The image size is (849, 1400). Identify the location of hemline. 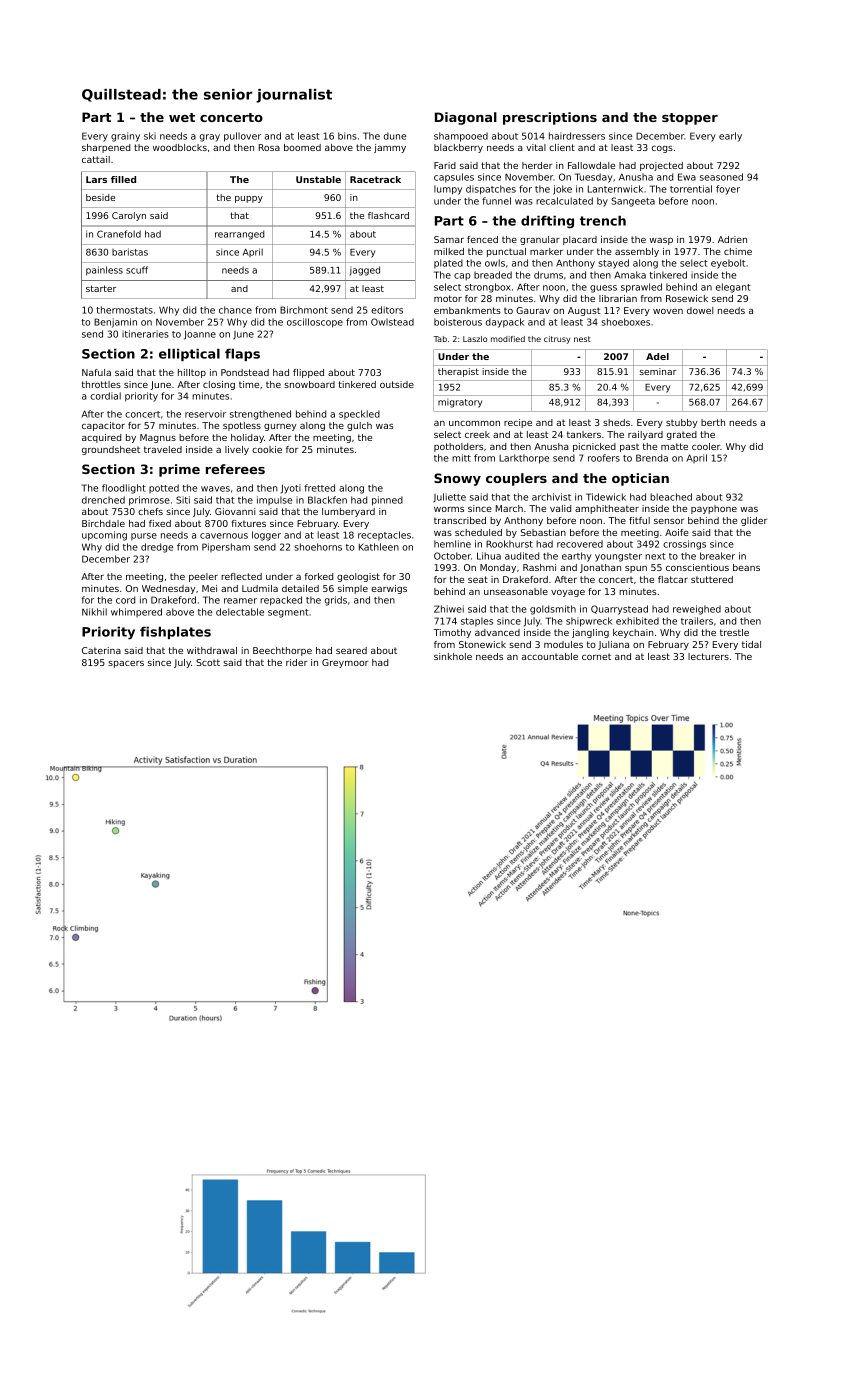
(452, 544).
